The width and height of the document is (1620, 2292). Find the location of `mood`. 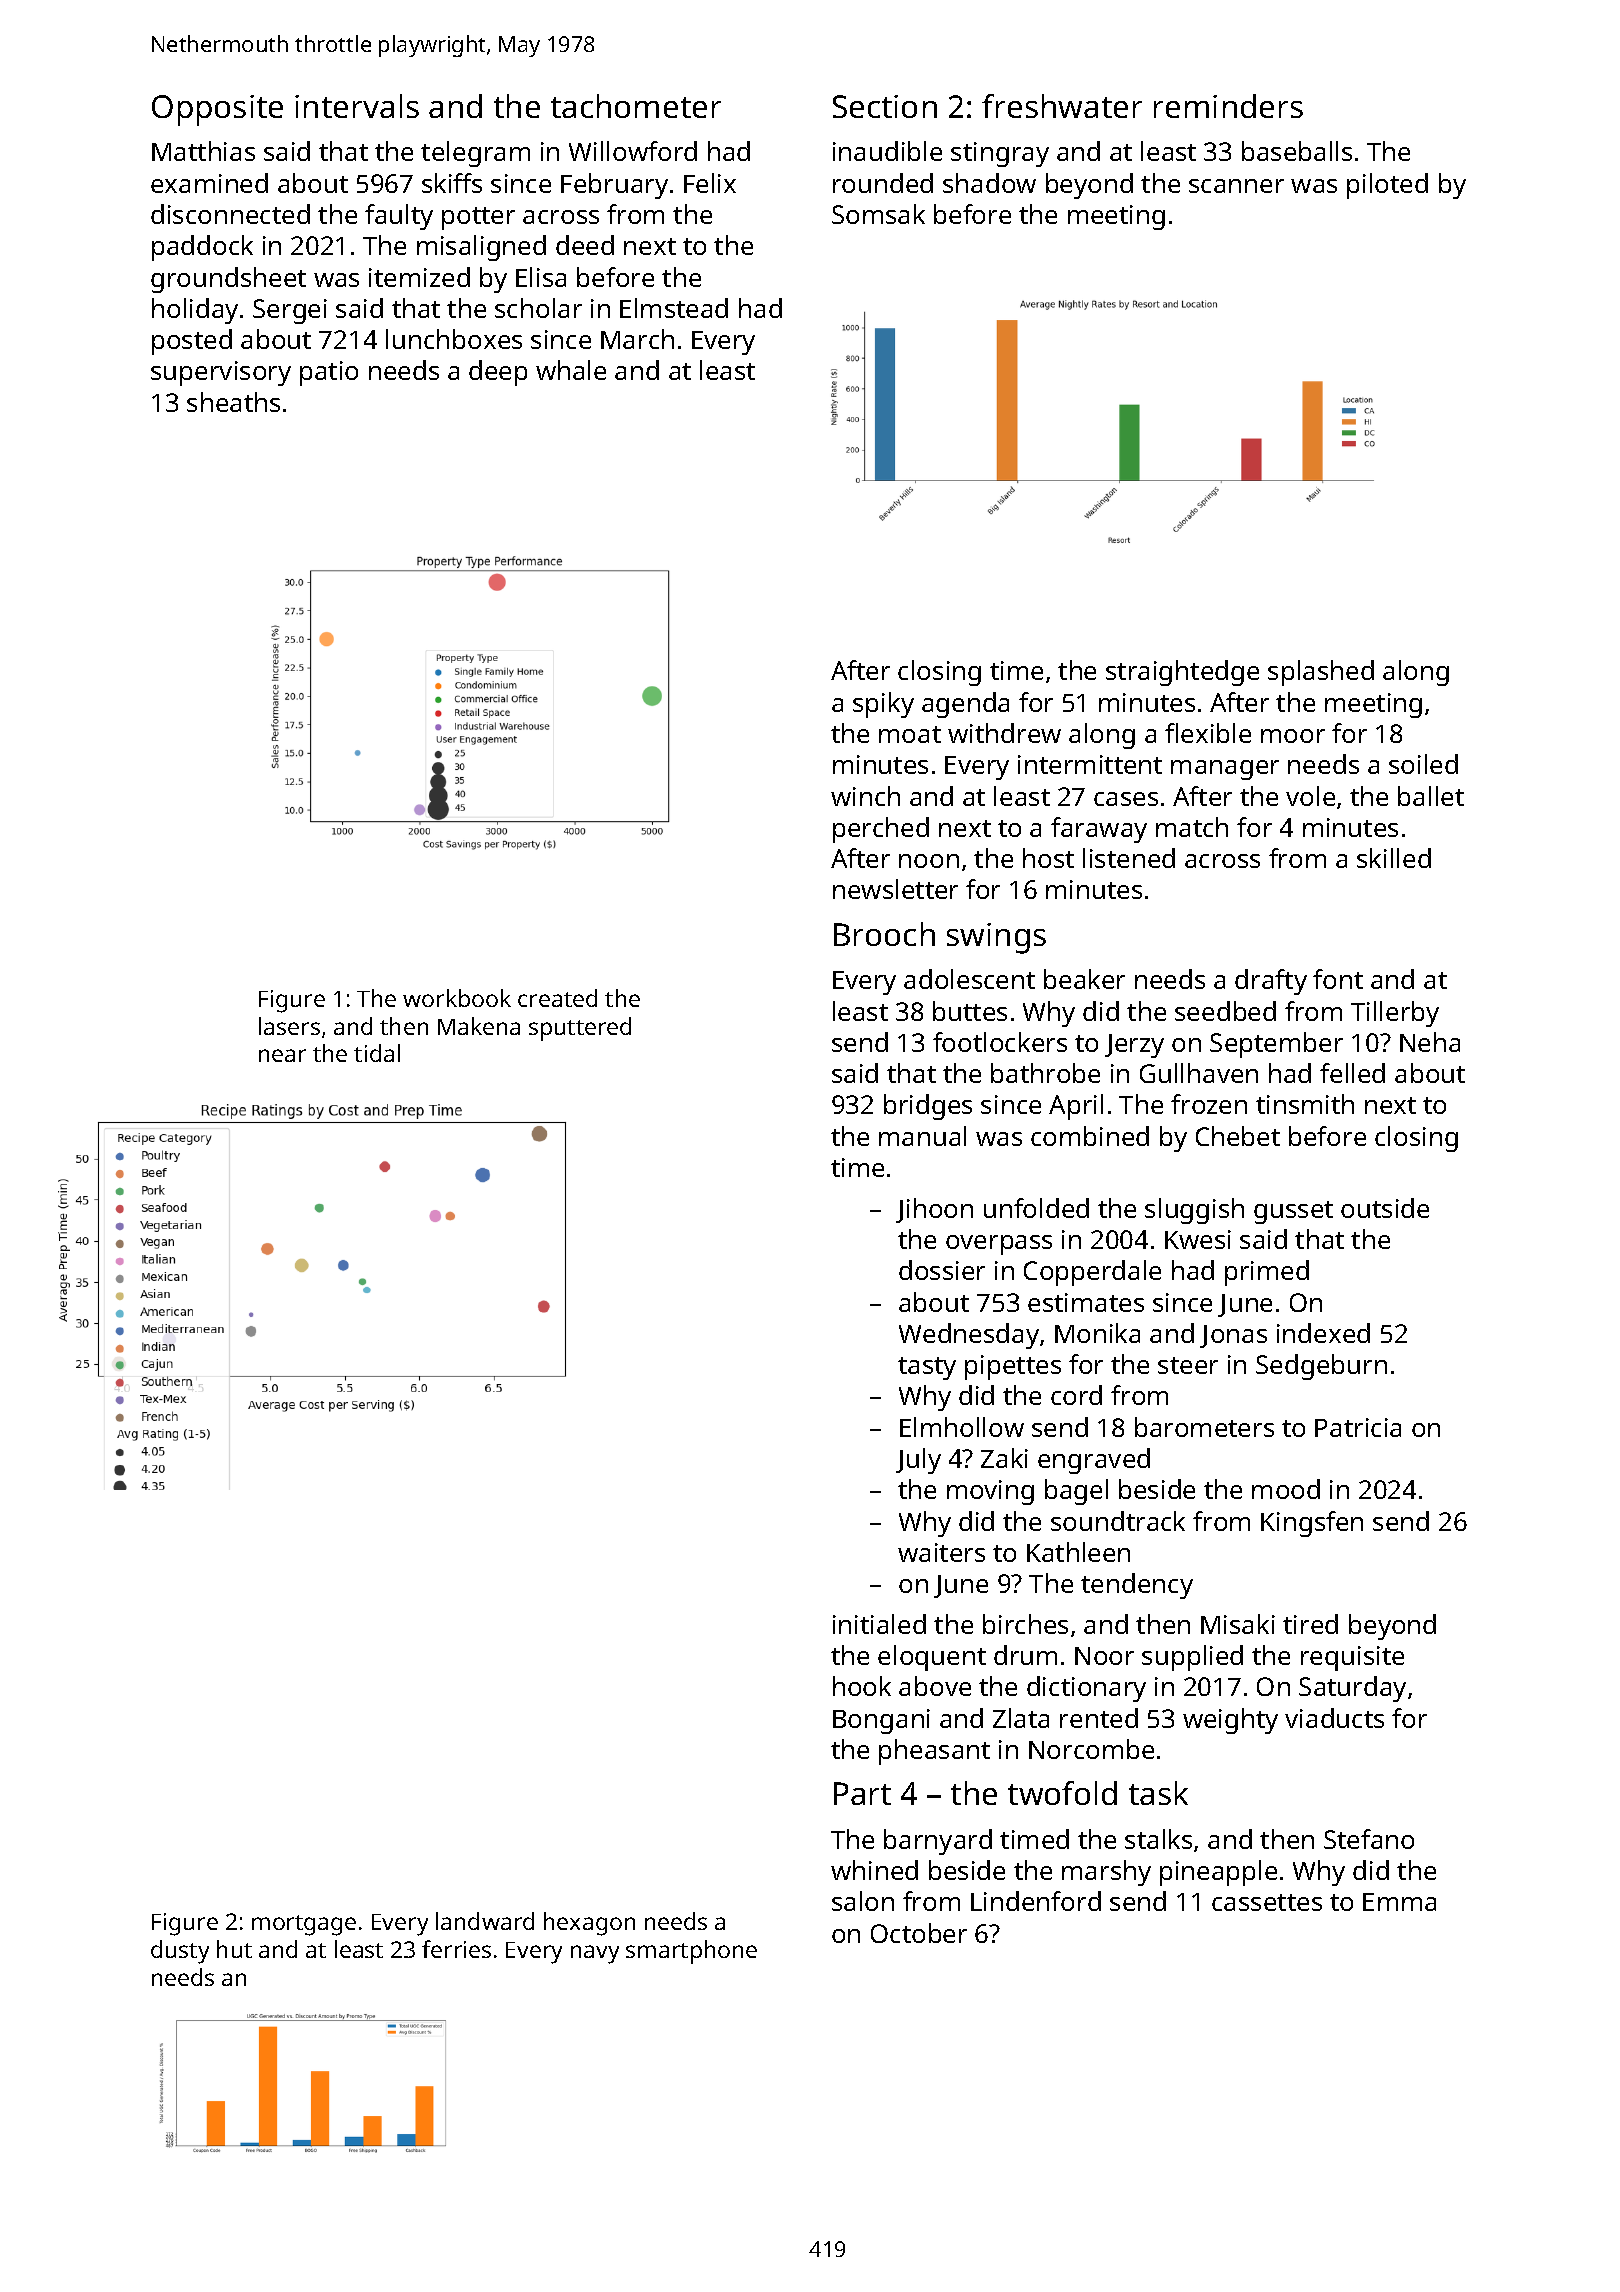

mood is located at coordinates (1286, 1489).
